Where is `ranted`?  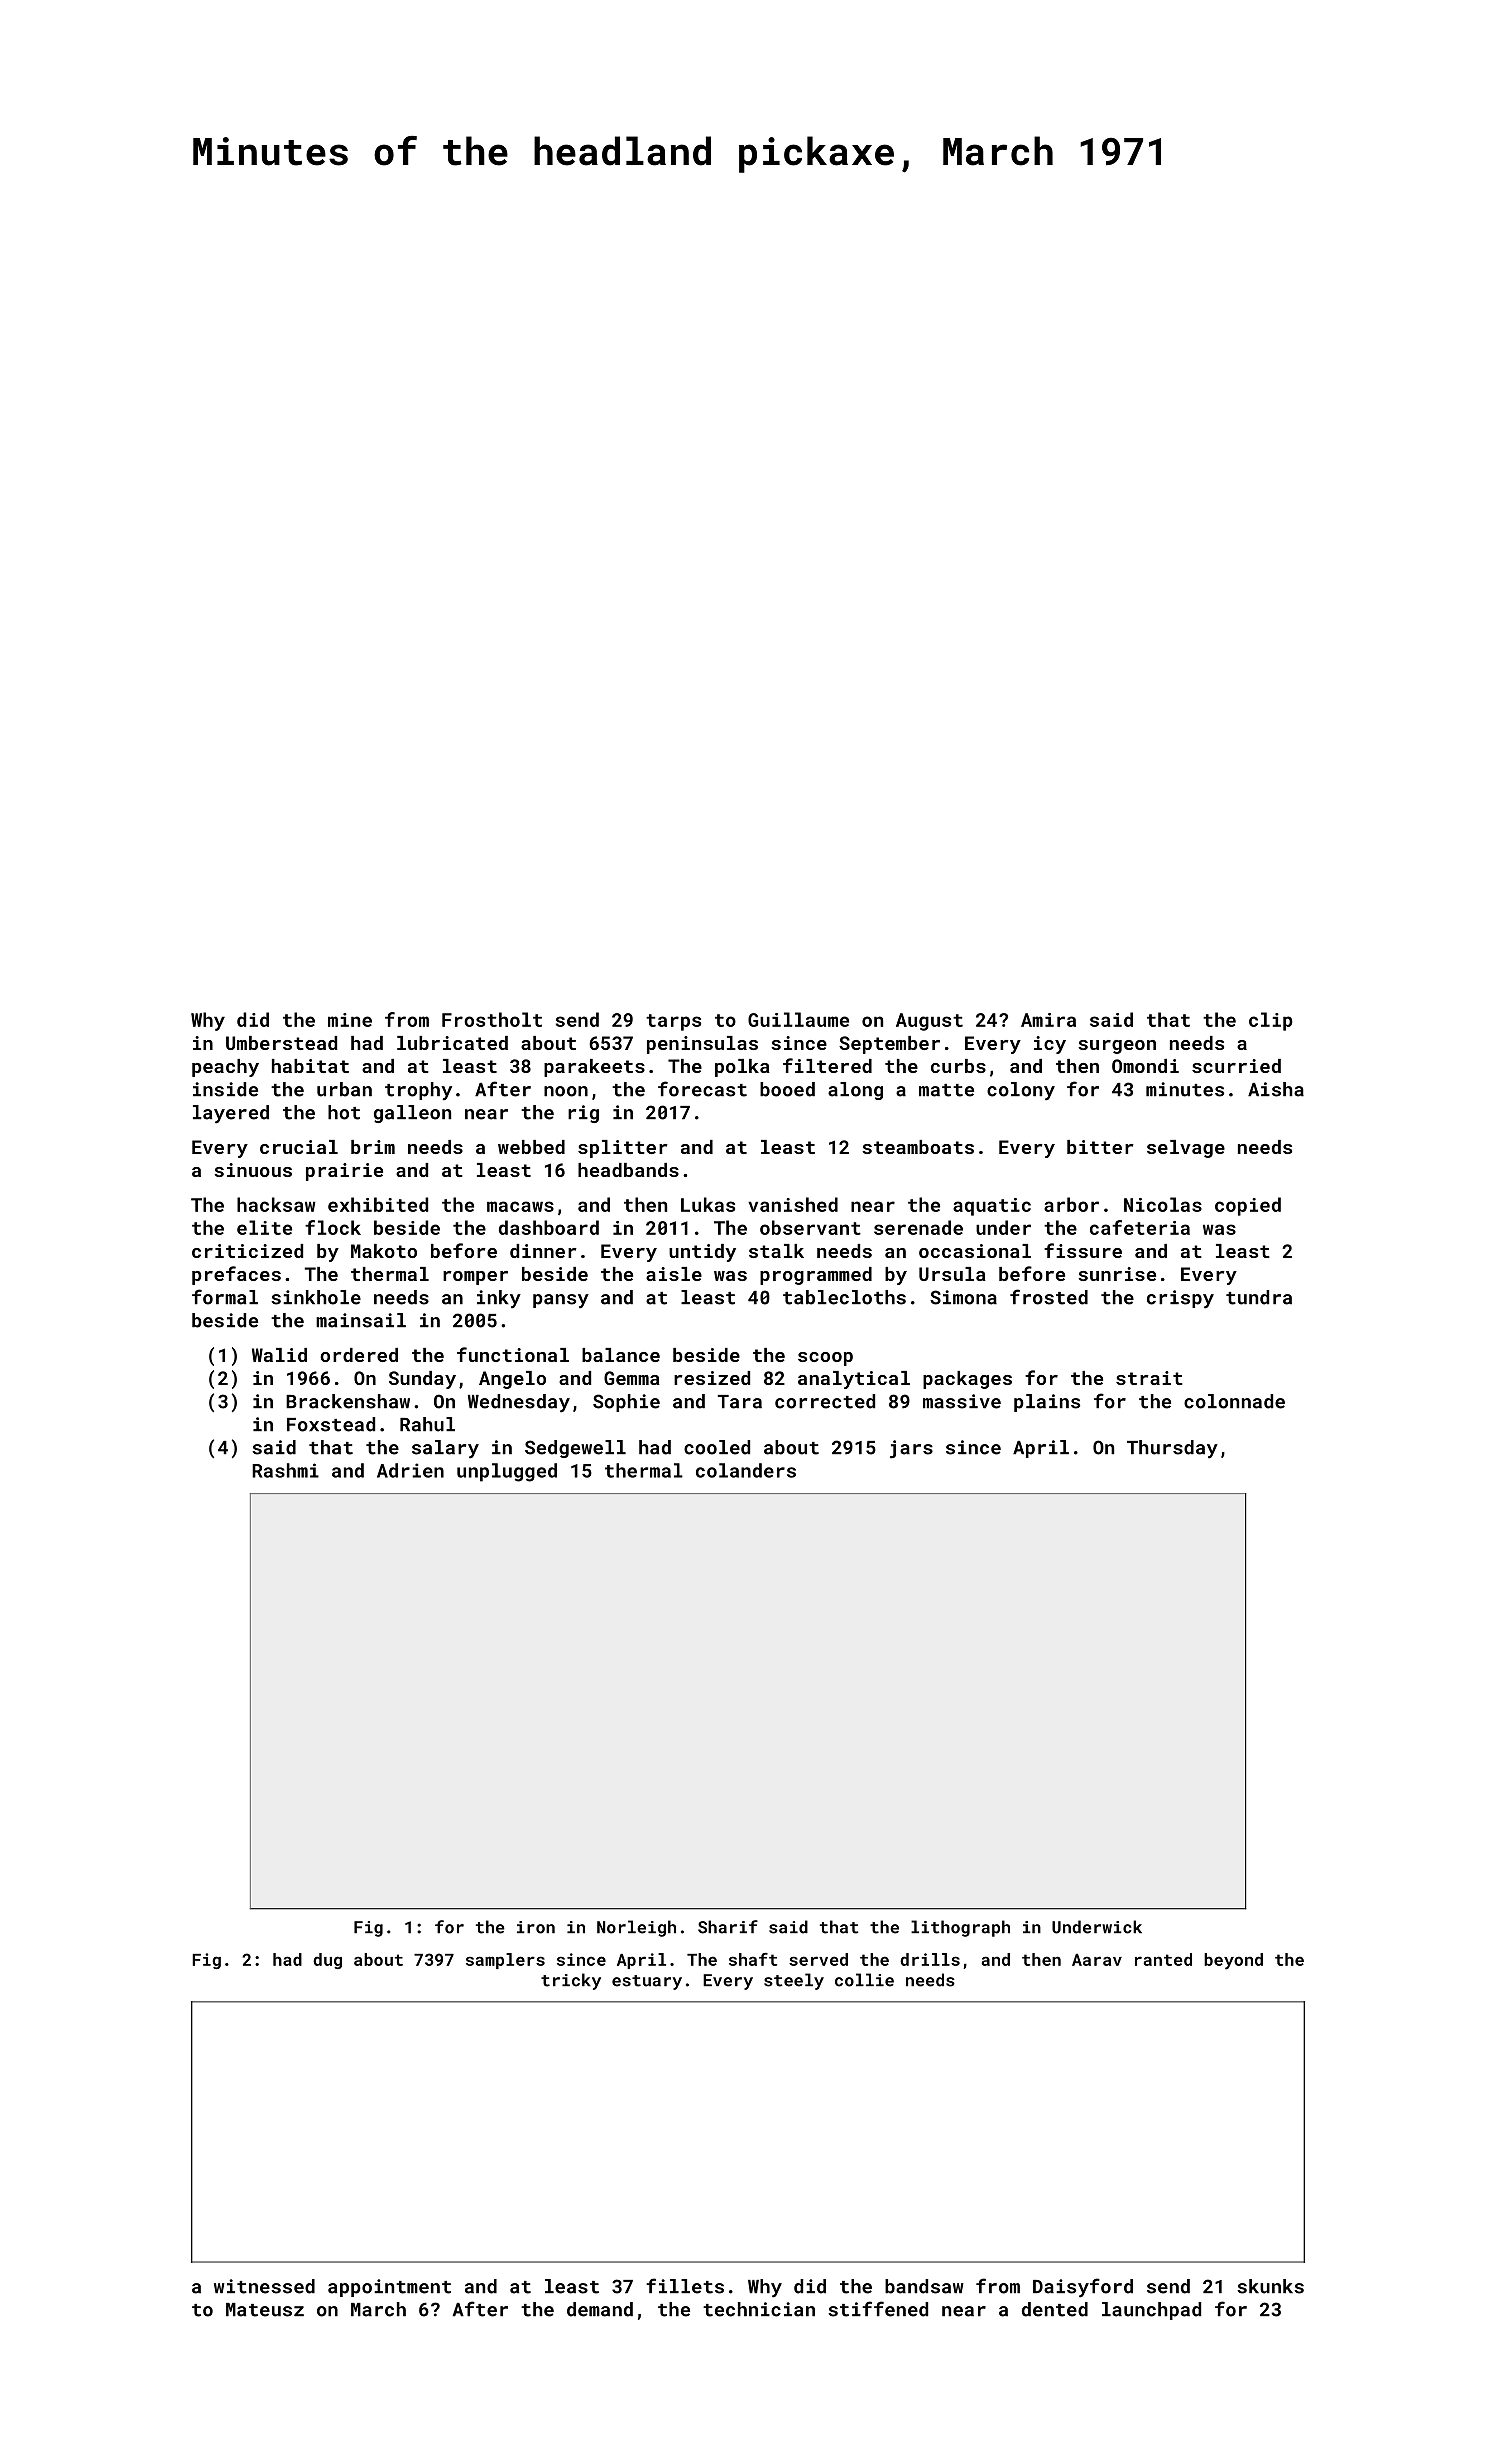 ranted is located at coordinates (1163, 1959).
